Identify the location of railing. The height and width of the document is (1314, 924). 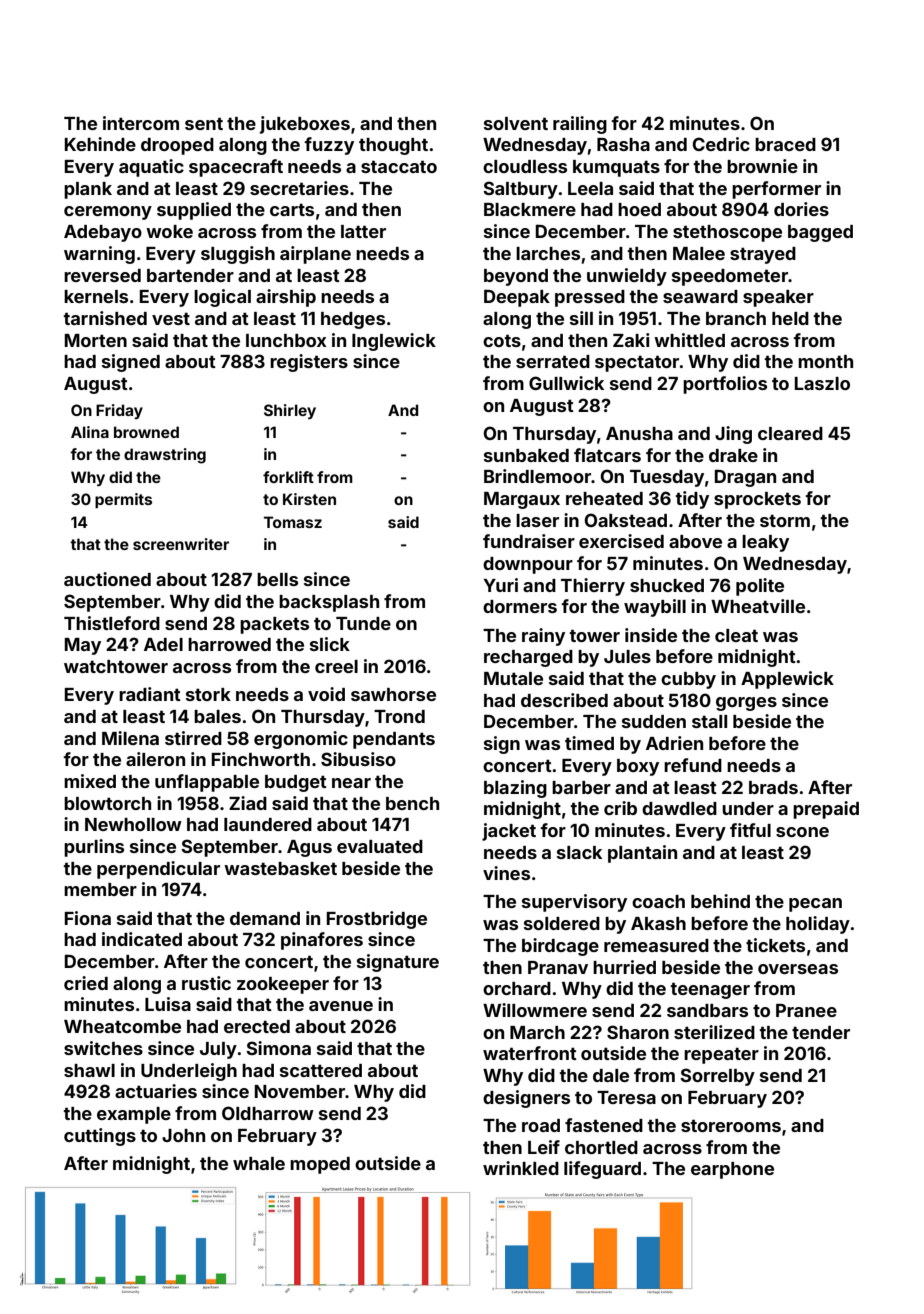
(580, 125).
